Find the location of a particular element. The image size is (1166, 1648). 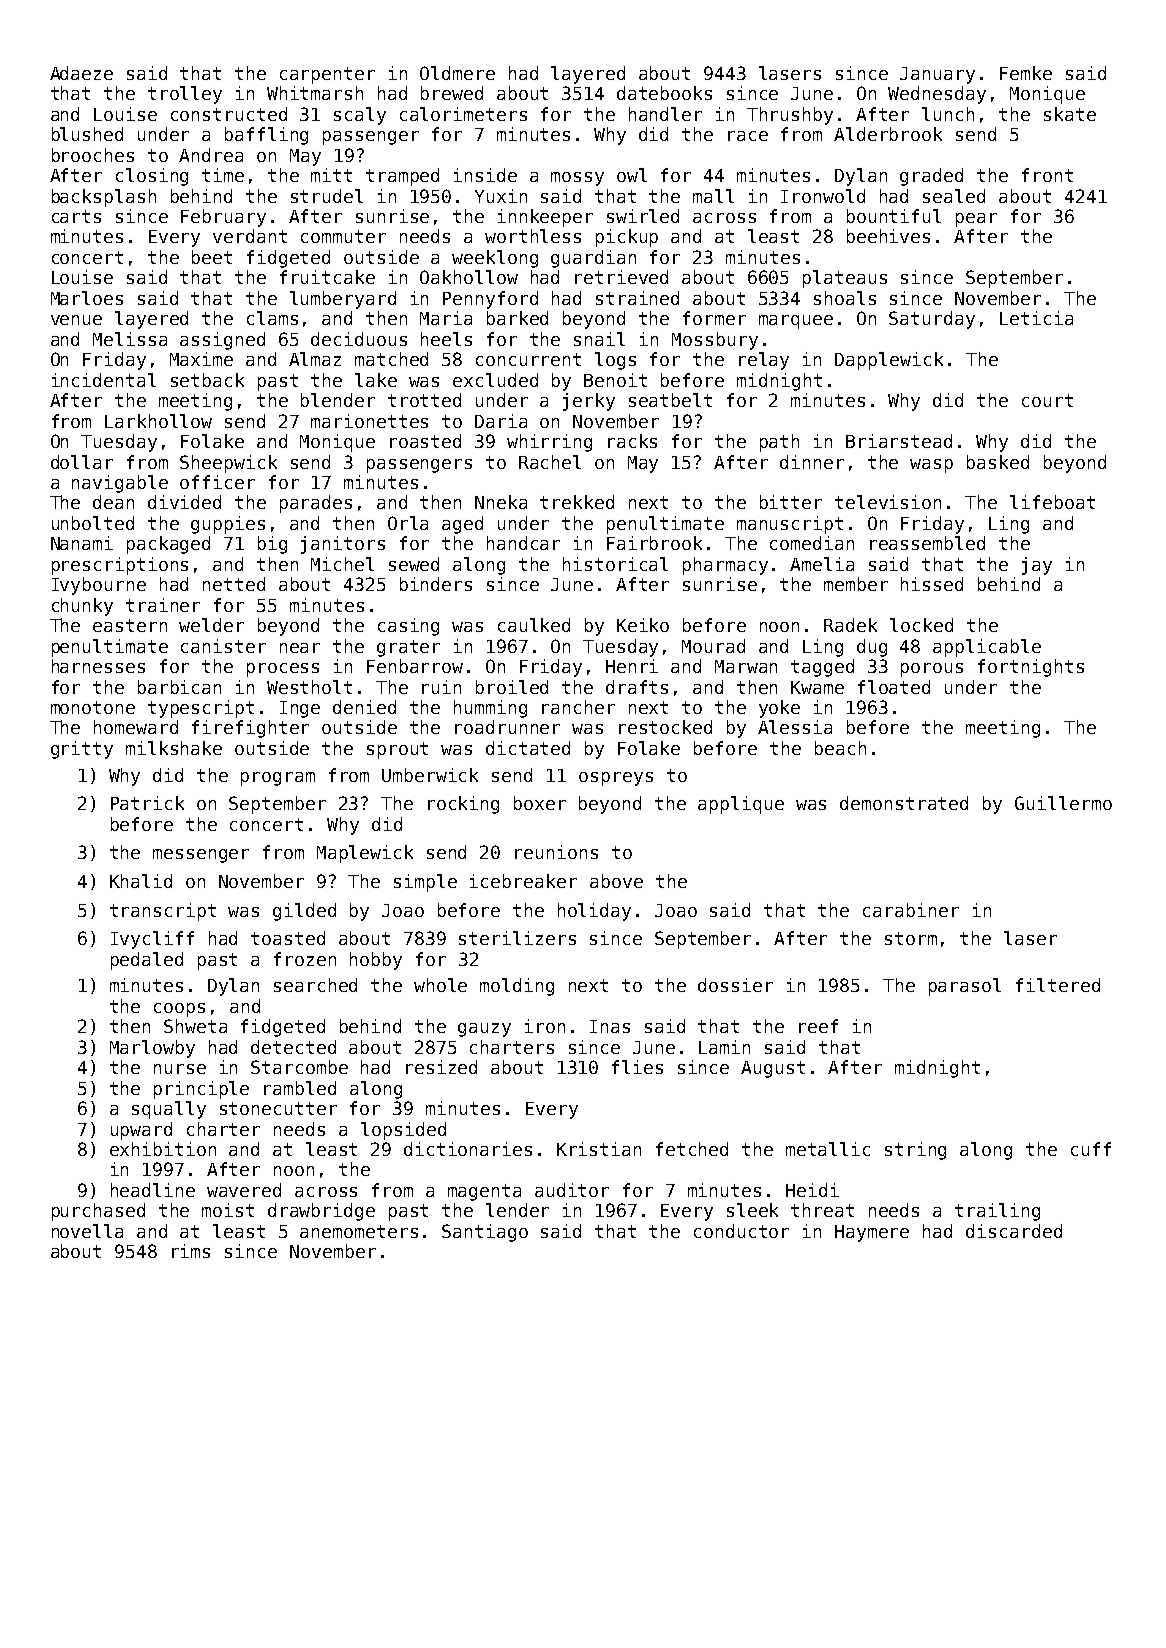

Rachel is located at coordinates (550, 462).
